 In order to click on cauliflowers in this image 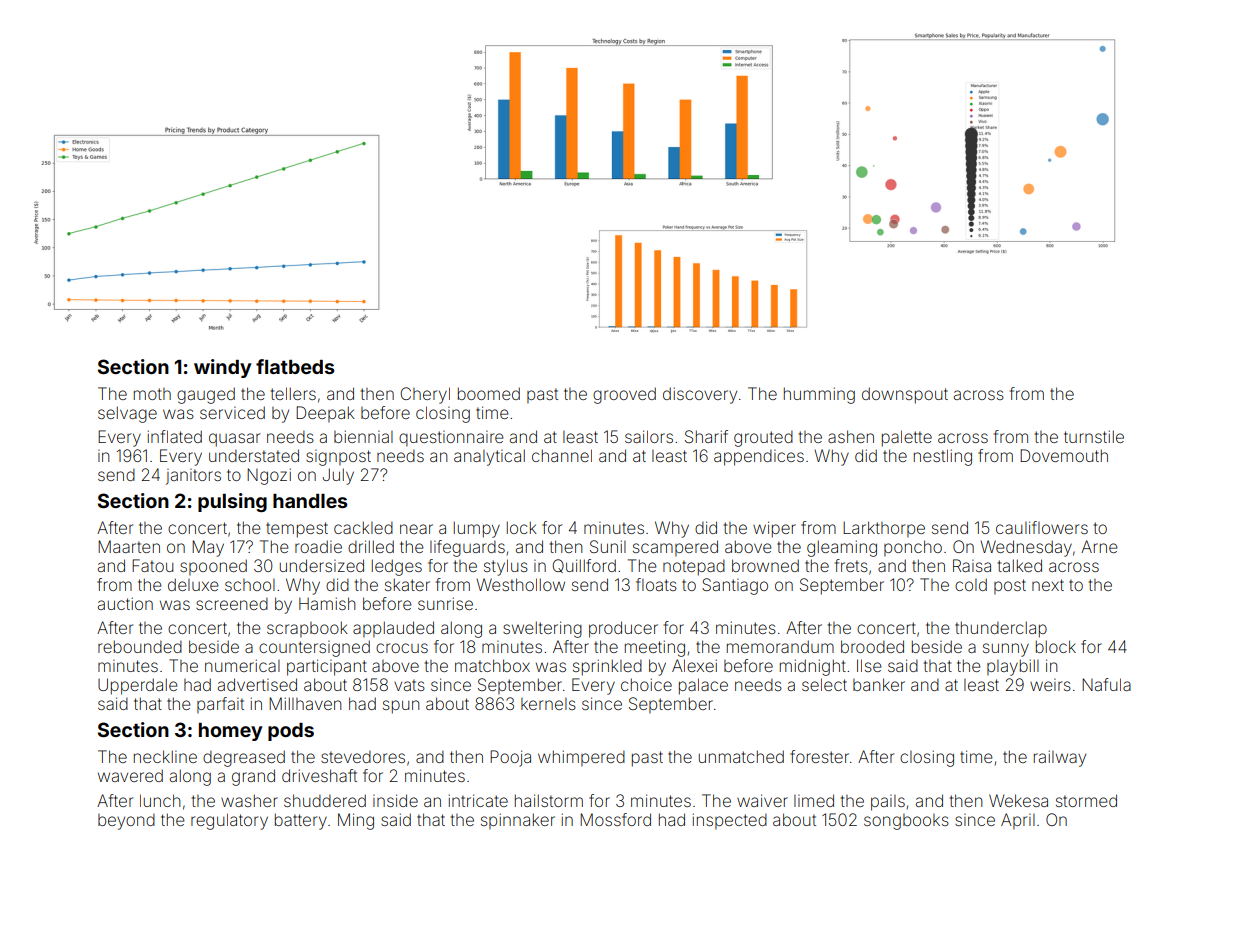, I will do `click(1042, 527)`.
